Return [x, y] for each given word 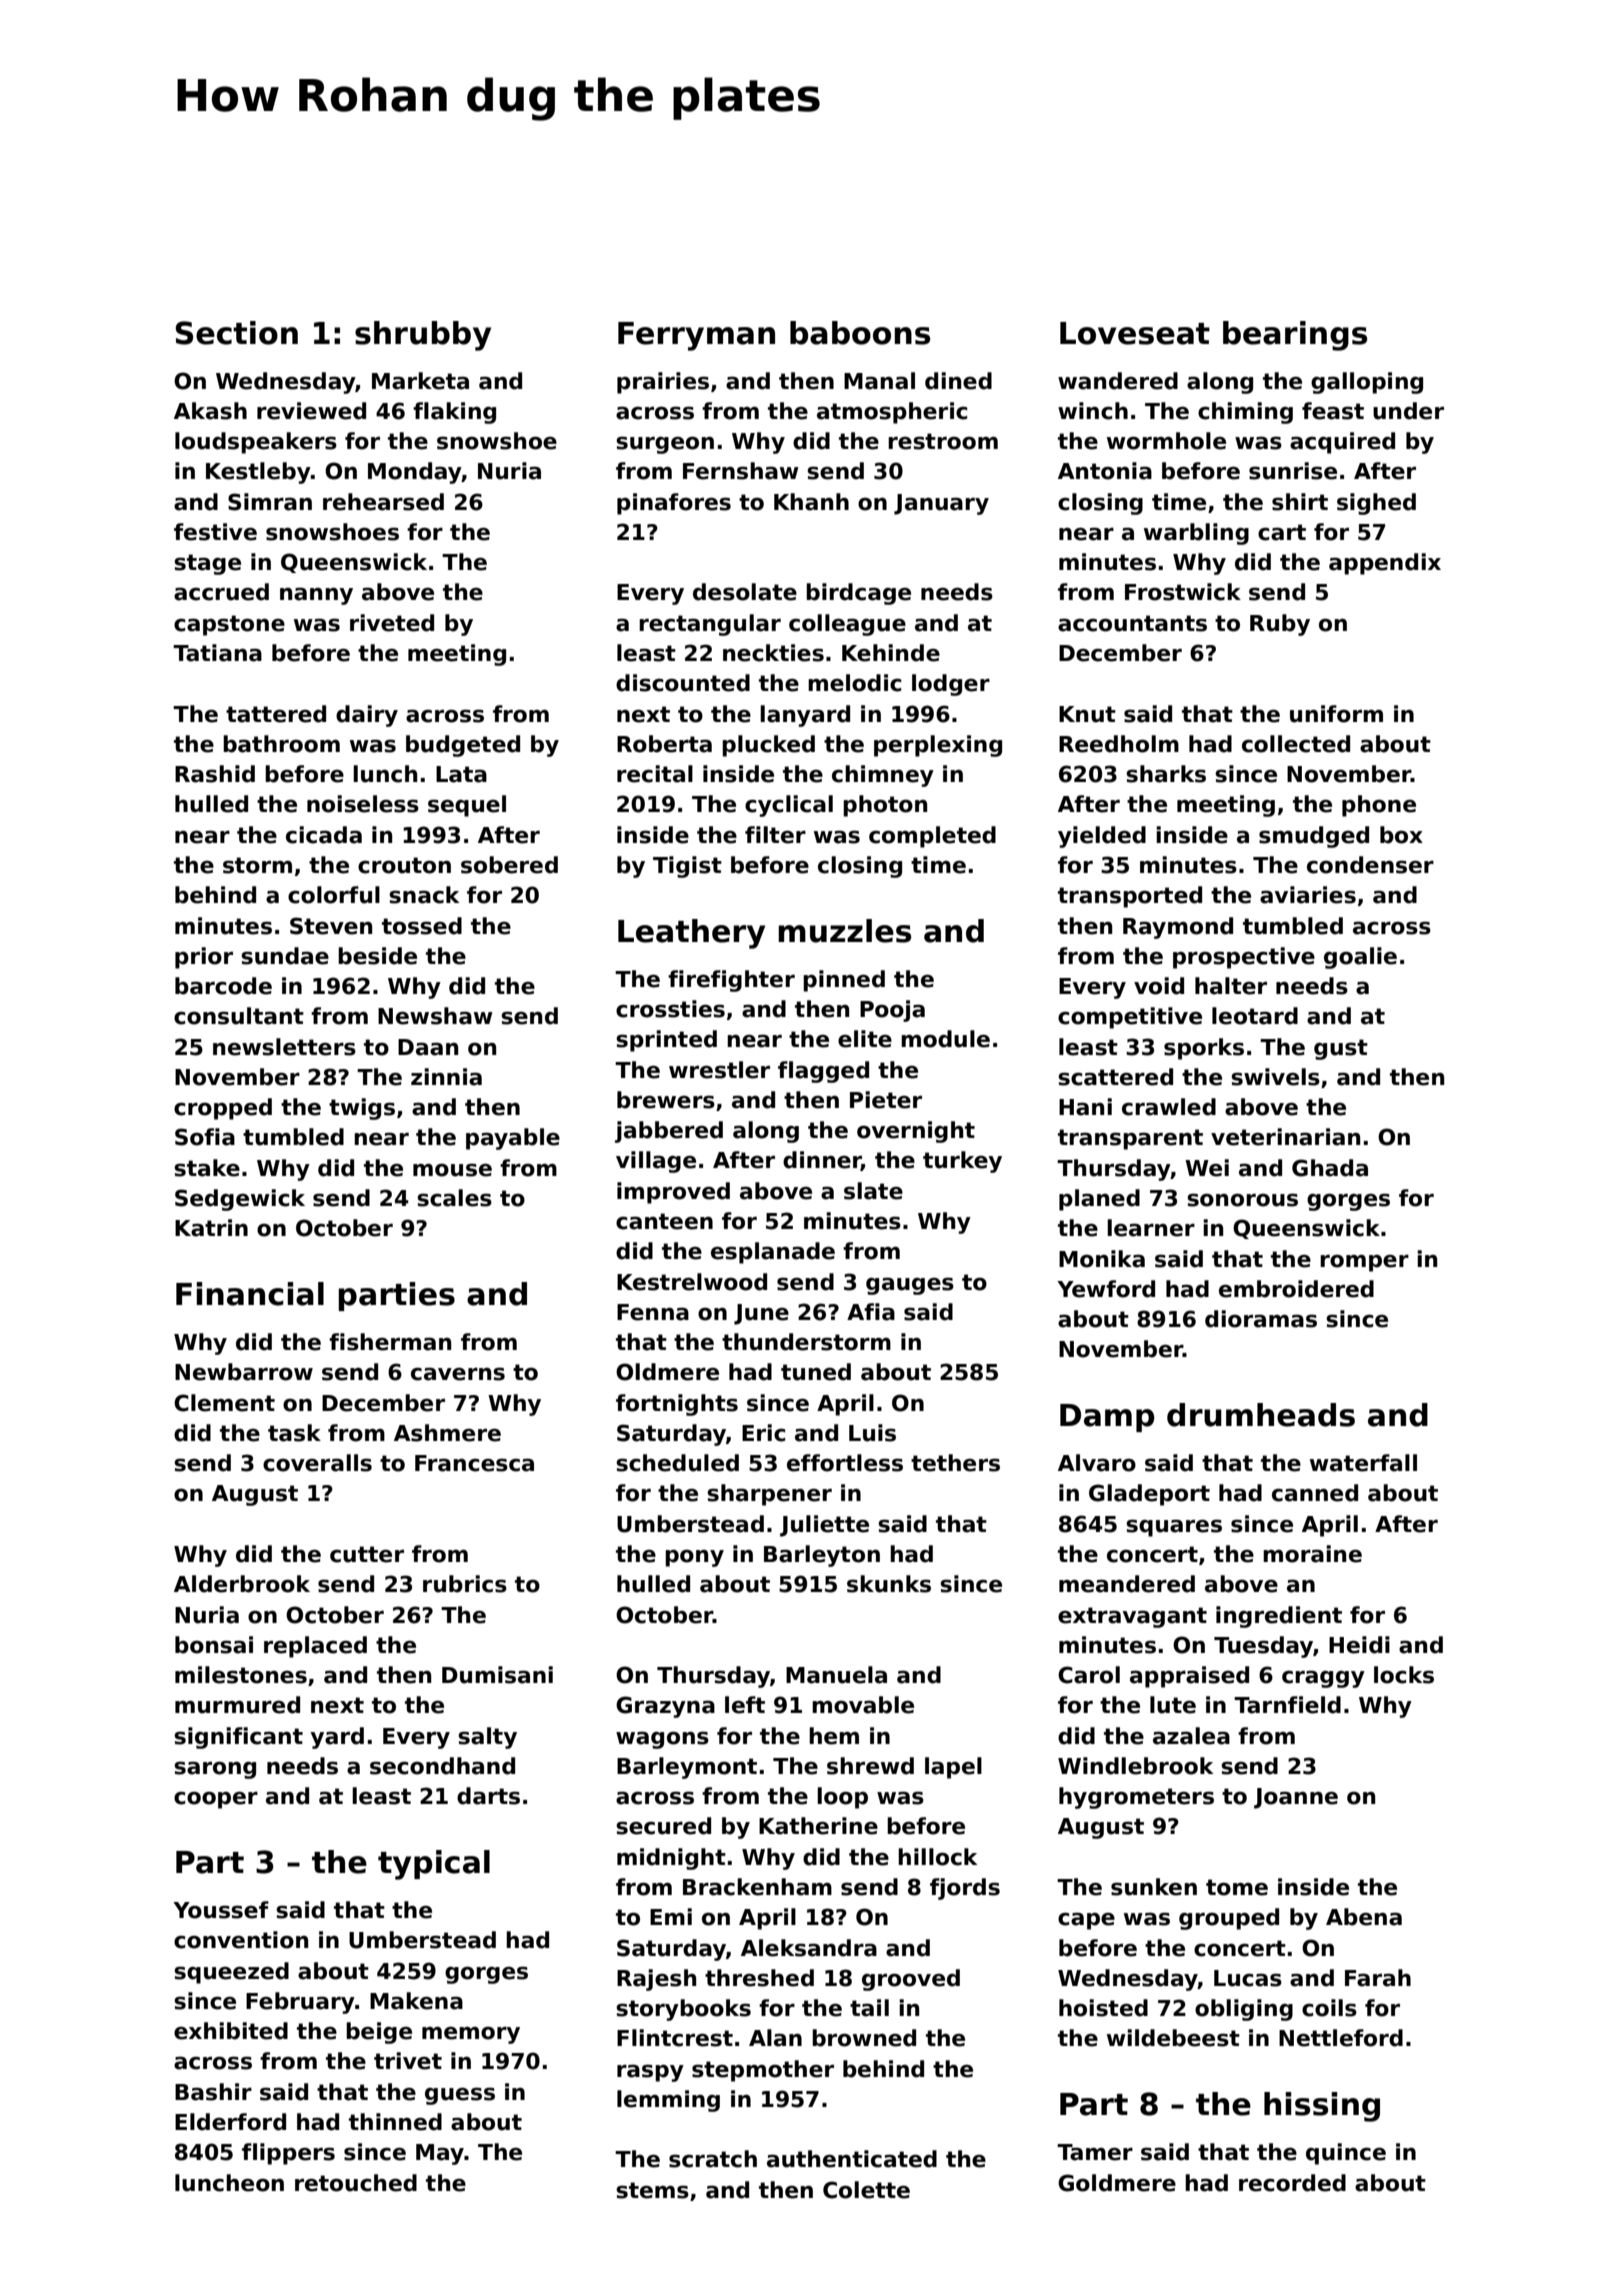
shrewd [870, 1766]
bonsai [214, 1645]
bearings [1295, 336]
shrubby [423, 336]
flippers [288, 2154]
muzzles [844, 931]
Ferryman [696, 336]
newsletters [284, 1047]
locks [1404, 1675]
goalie [1360, 958]
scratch [713, 2159]
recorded [1292, 2183]
